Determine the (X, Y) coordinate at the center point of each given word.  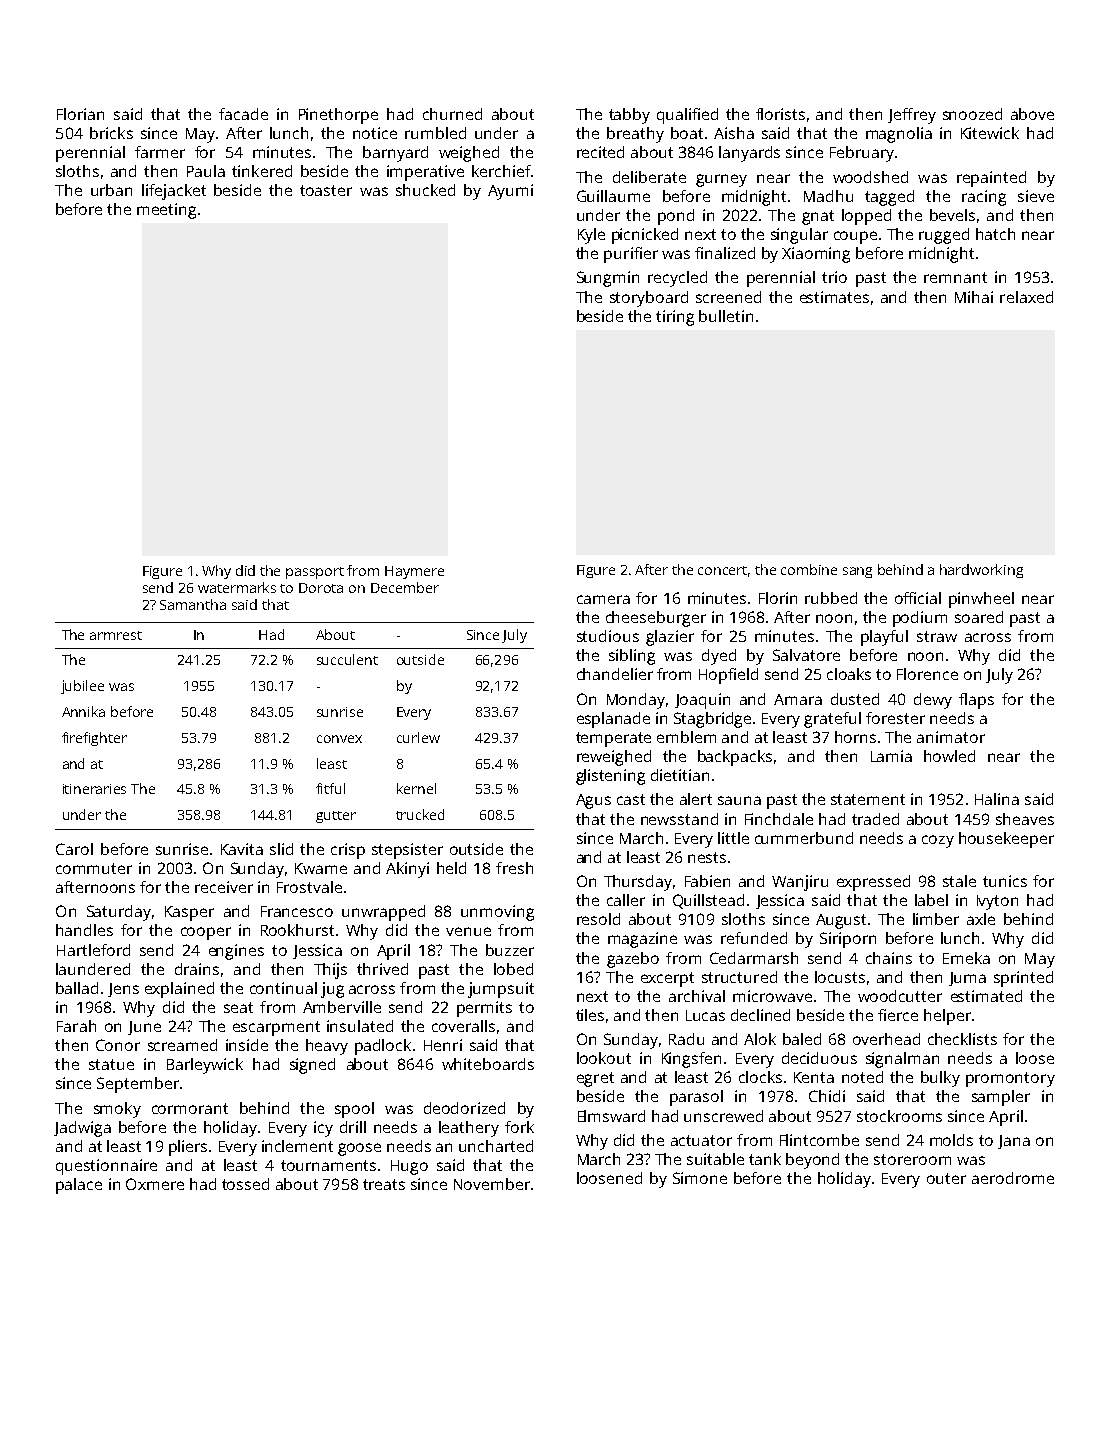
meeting (166, 211)
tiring (675, 318)
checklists (962, 1039)
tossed (245, 1184)
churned (452, 114)
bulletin (726, 316)
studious (608, 636)
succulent (347, 659)
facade (243, 114)
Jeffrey (912, 116)
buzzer (510, 950)
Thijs (330, 971)
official (918, 598)
